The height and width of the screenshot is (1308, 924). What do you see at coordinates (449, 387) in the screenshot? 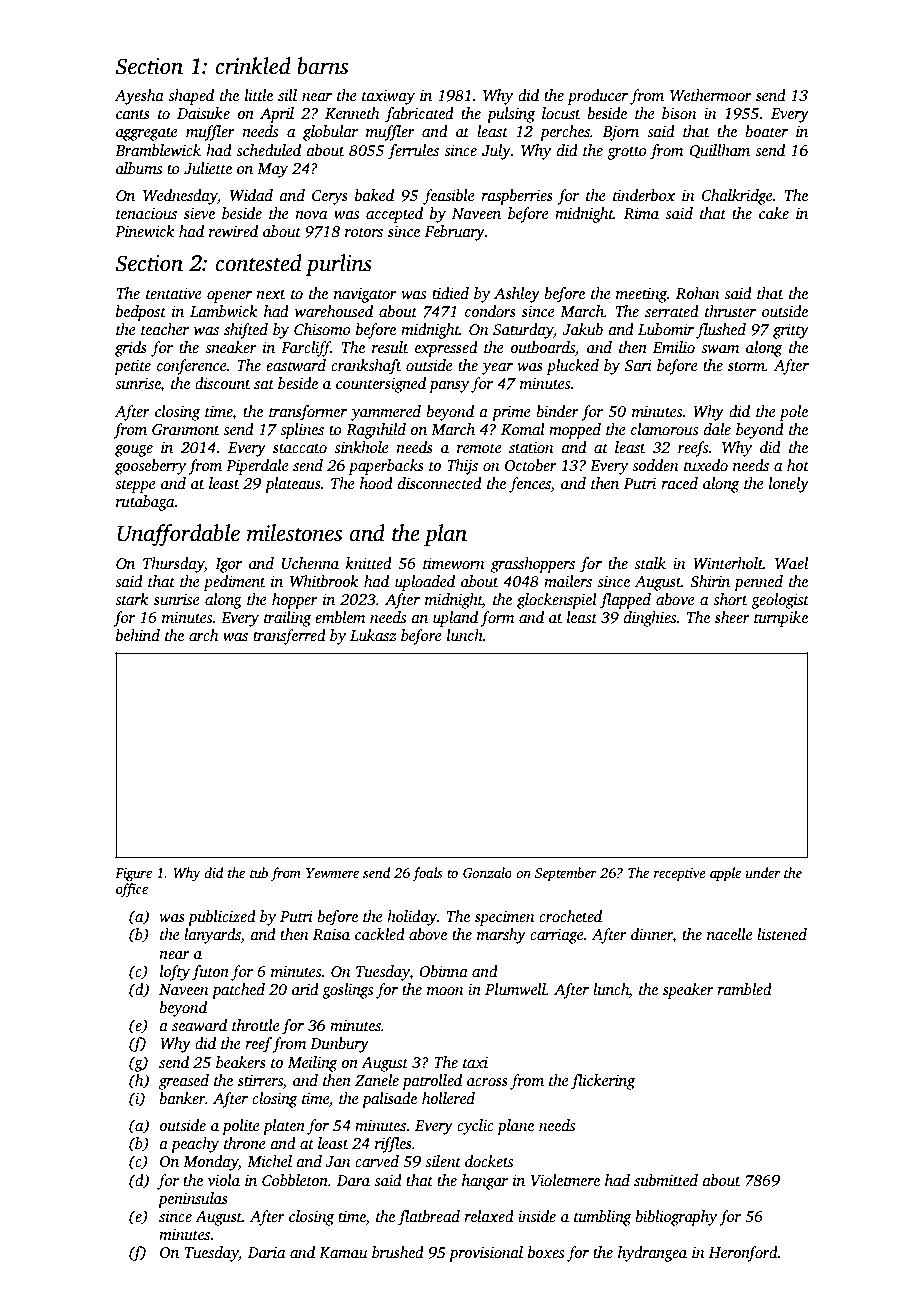
I see `pansy` at bounding box center [449, 387].
